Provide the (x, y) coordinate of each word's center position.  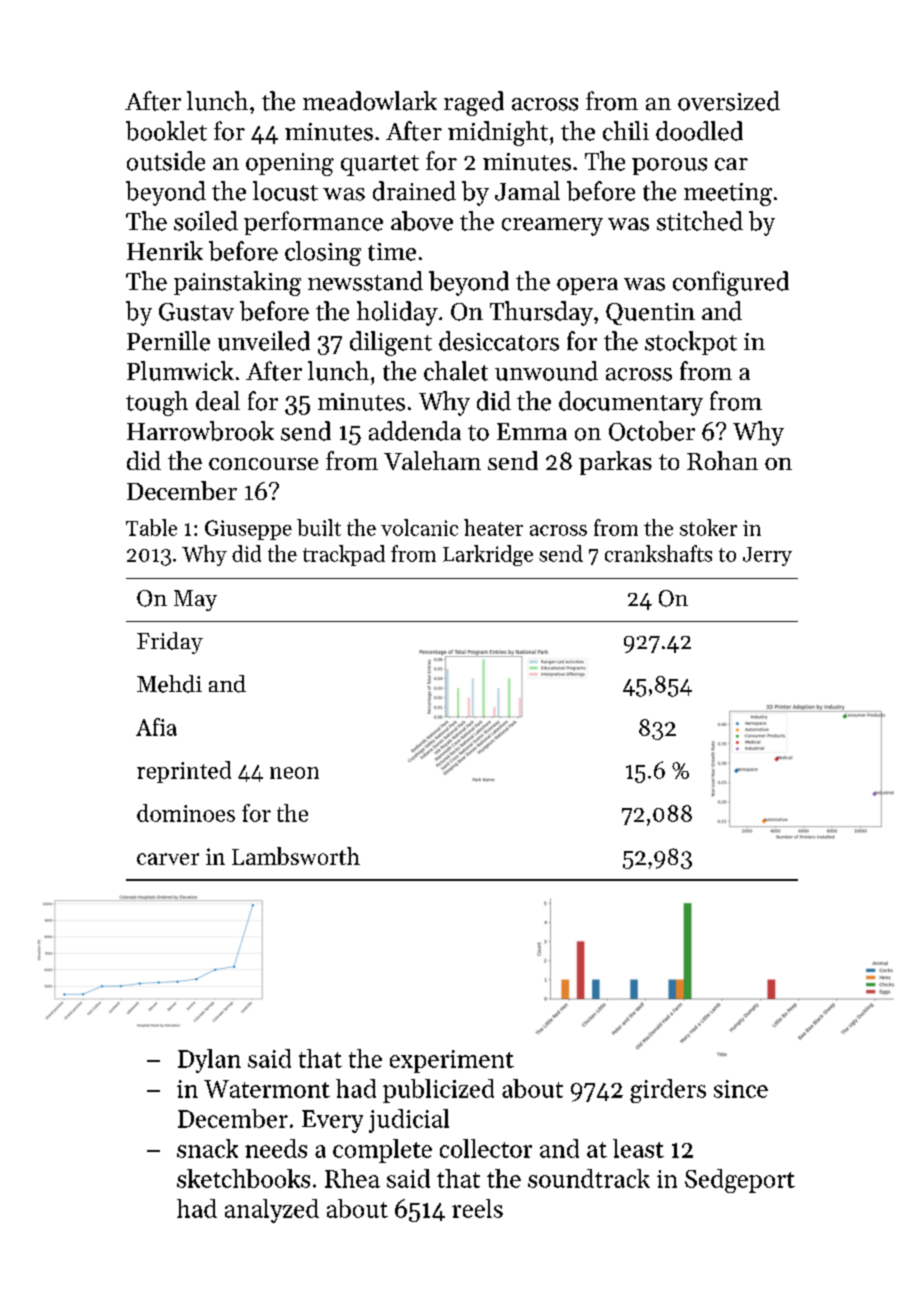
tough (157, 403)
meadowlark (370, 101)
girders (668, 1091)
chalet (456, 371)
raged (474, 103)
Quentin (650, 314)
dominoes (186, 813)
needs (276, 1148)
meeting (728, 194)
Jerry (767, 556)
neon (294, 773)
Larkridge (488, 555)
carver (168, 859)
